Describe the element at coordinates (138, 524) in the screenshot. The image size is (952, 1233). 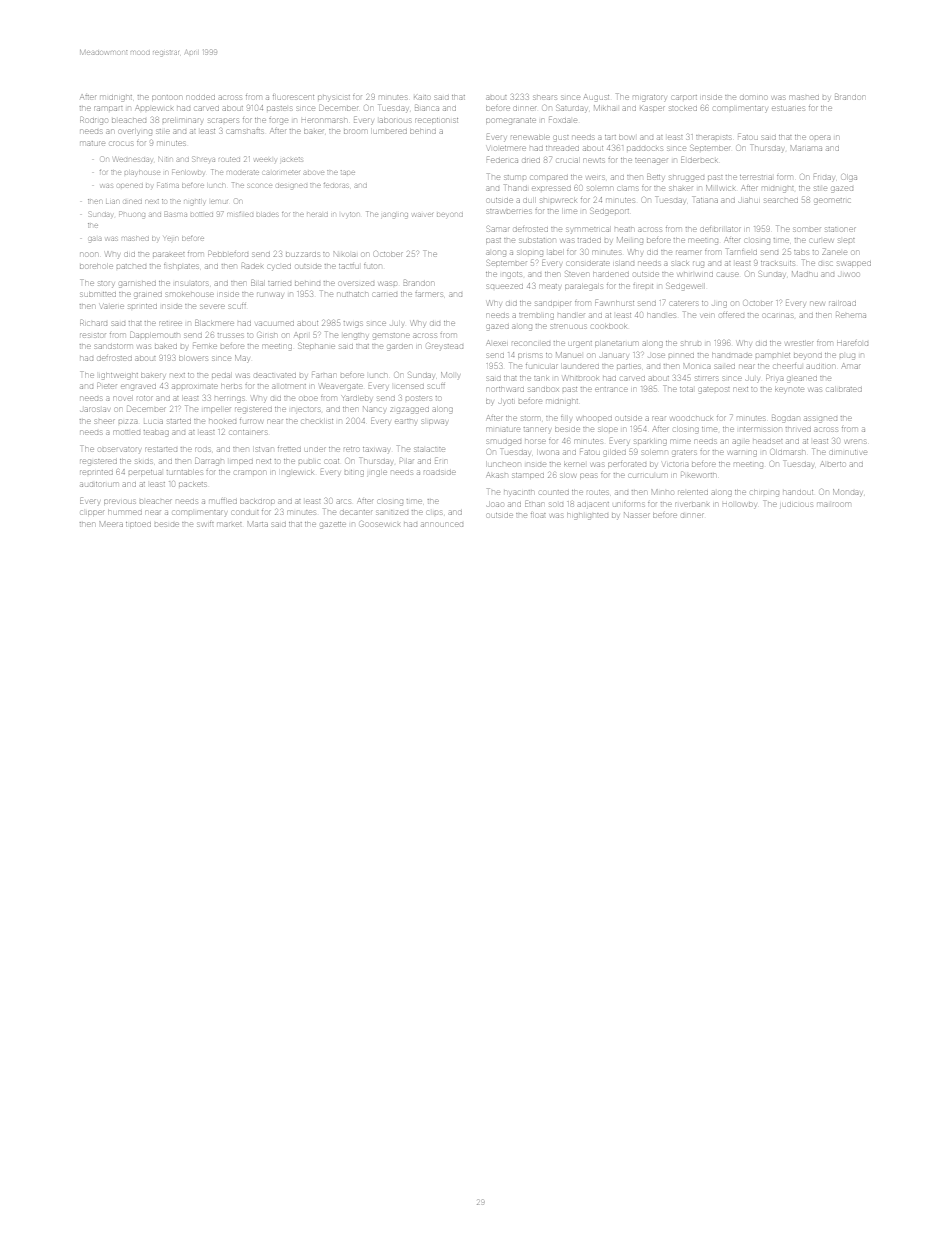
I see `tiptoed` at that location.
